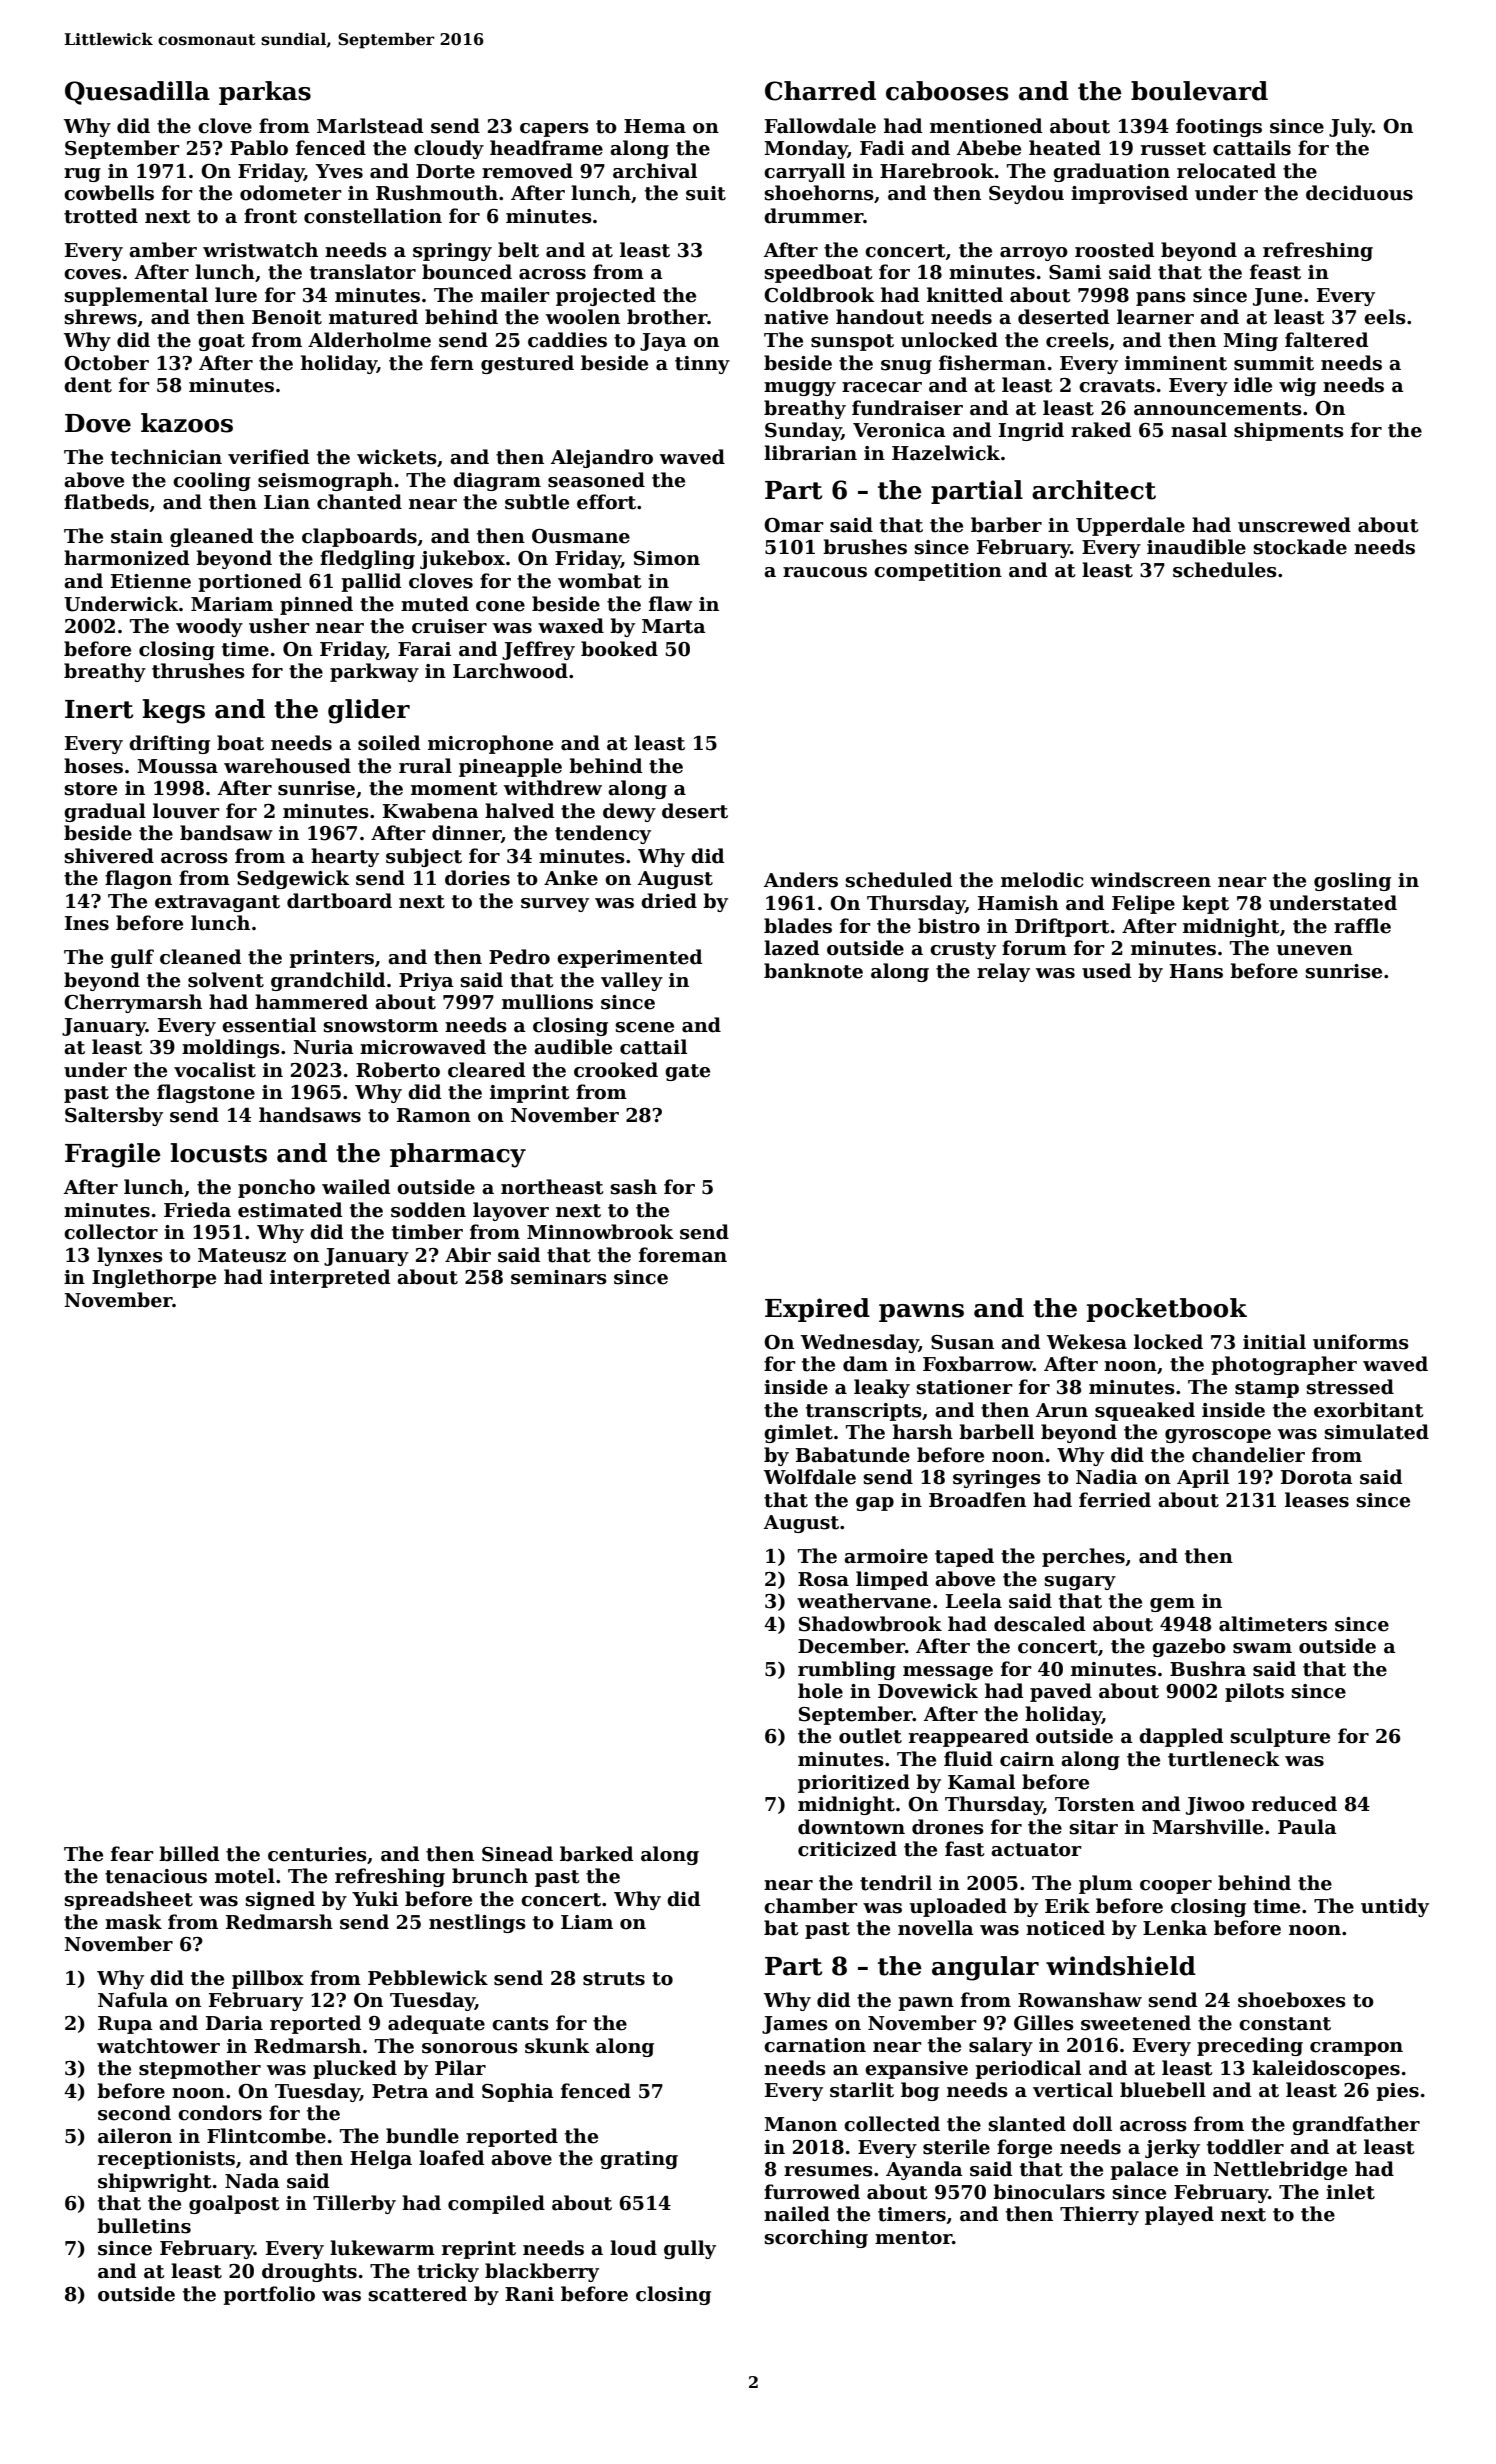 The image size is (1496, 2464). What do you see at coordinates (645, 1027) in the screenshot?
I see `scene` at bounding box center [645, 1027].
